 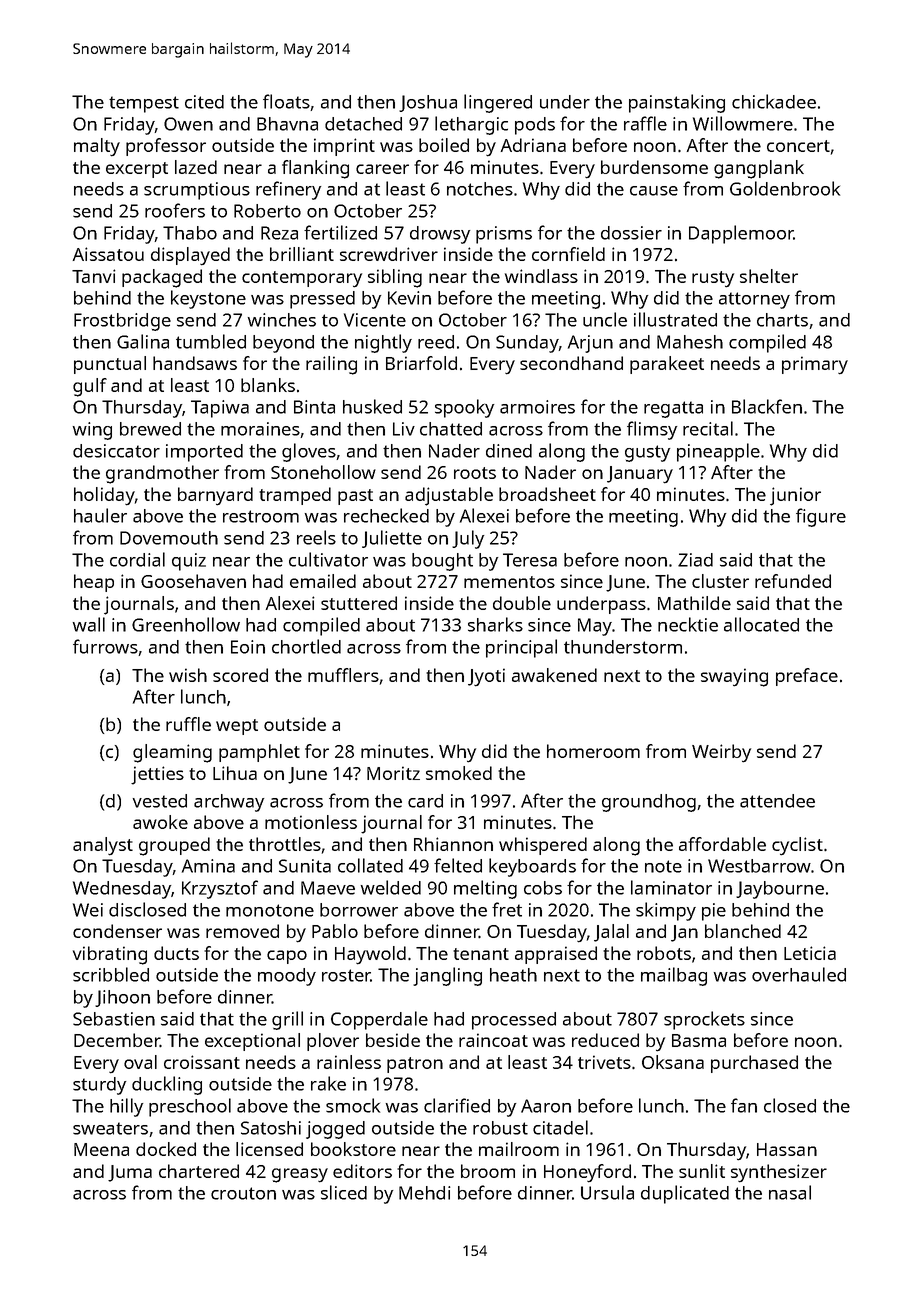 What do you see at coordinates (527, 344) in the page?
I see `Sunday` at bounding box center [527, 344].
